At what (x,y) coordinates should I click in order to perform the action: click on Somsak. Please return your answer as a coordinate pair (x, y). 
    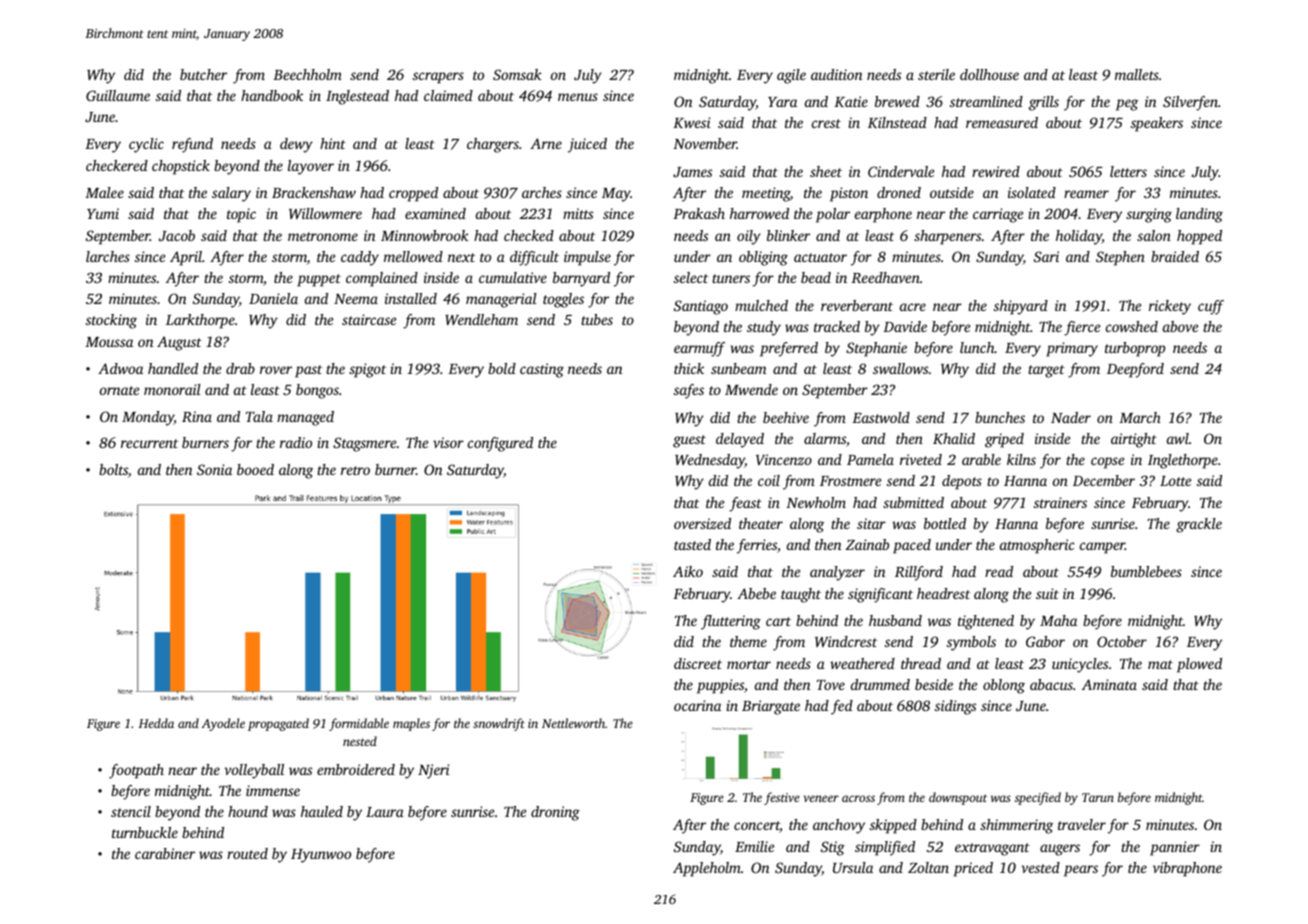
    Looking at the image, I should click on (517, 74).
